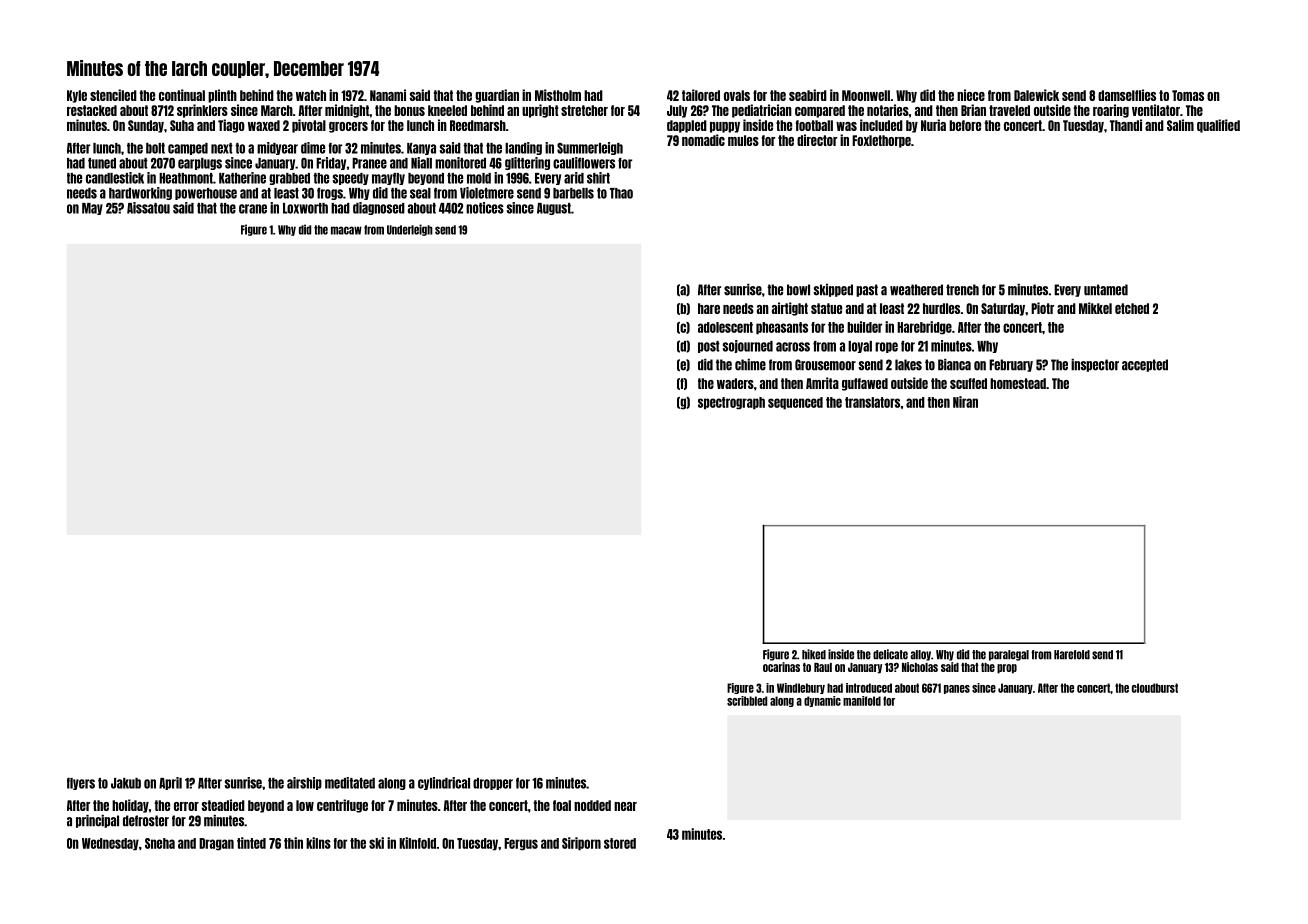 This screenshot has height=924, width=1308. Describe the element at coordinates (814, 654) in the screenshot. I see `hiked` at that location.
